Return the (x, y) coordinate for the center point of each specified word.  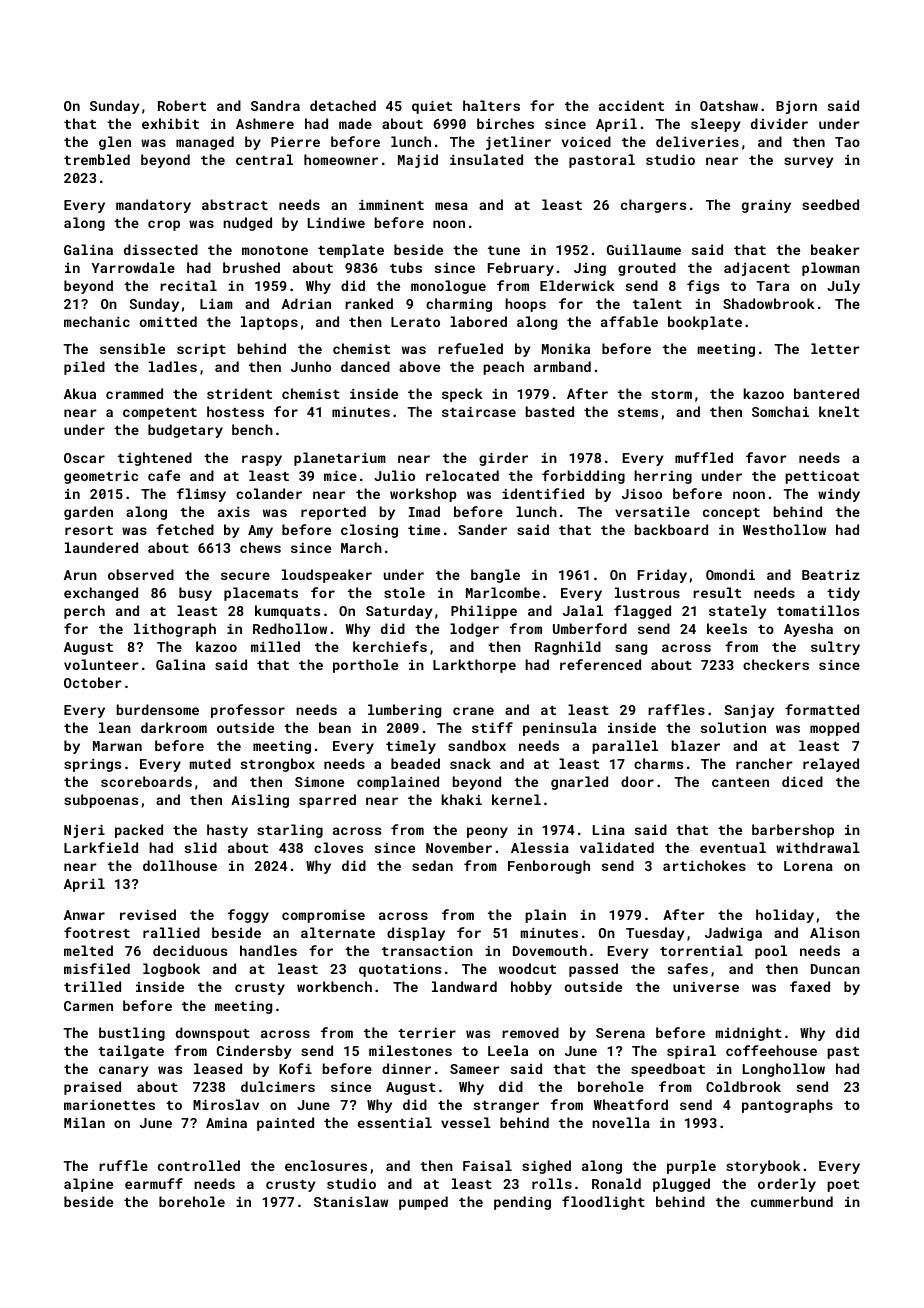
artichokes (704, 865)
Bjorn (796, 107)
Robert (182, 105)
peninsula (560, 729)
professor (248, 711)
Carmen (88, 1006)
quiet (432, 107)
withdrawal (818, 847)
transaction (427, 951)
